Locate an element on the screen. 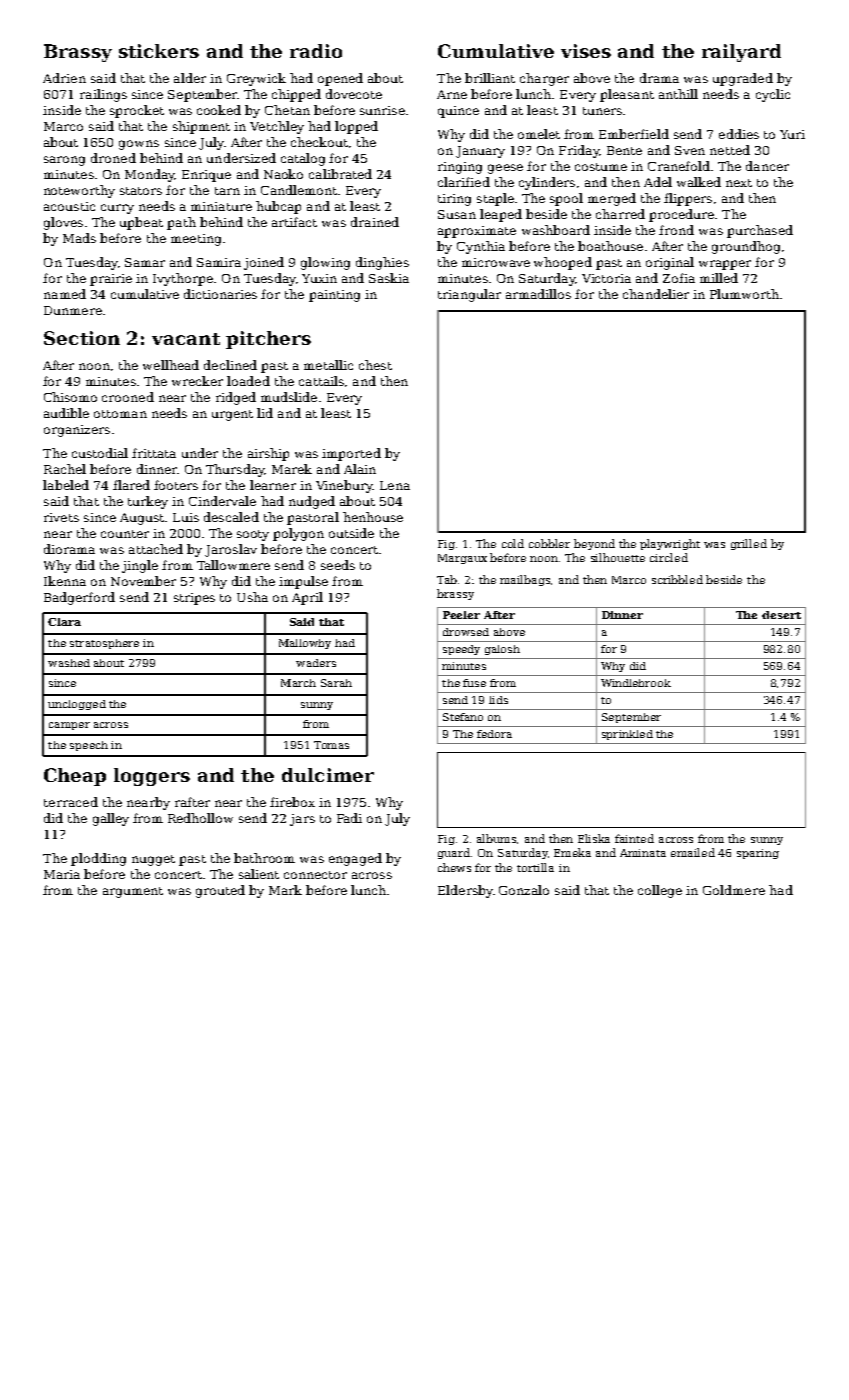  Lena is located at coordinates (395, 485).
